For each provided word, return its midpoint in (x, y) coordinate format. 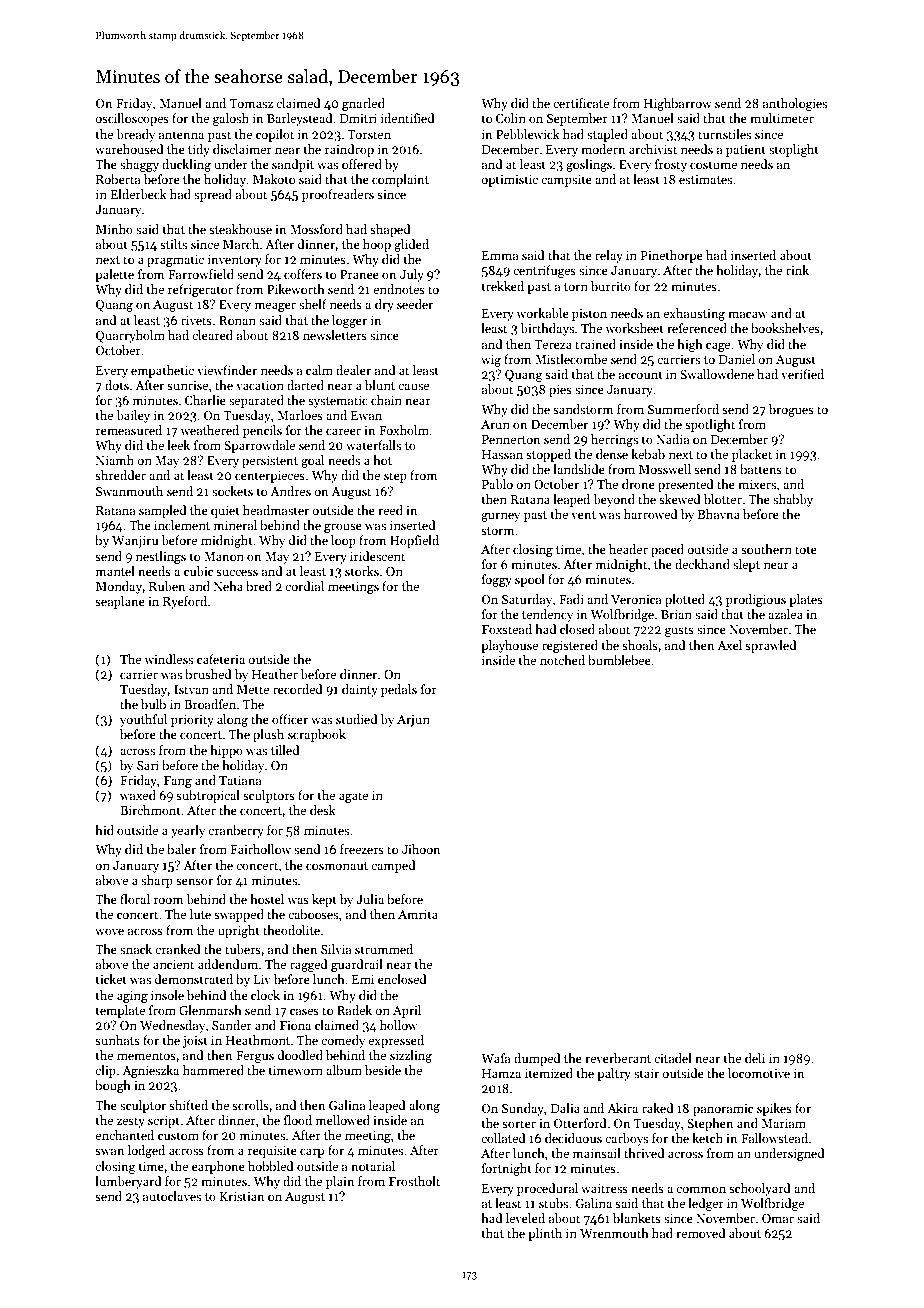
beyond (614, 500)
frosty (671, 165)
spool (530, 580)
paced (667, 550)
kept (324, 900)
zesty (131, 1122)
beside (383, 1070)
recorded (298, 689)
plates (806, 600)
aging (132, 997)
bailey (133, 416)
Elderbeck (139, 194)
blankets (637, 1218)
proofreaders (338, 195)
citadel (673, 1058)
